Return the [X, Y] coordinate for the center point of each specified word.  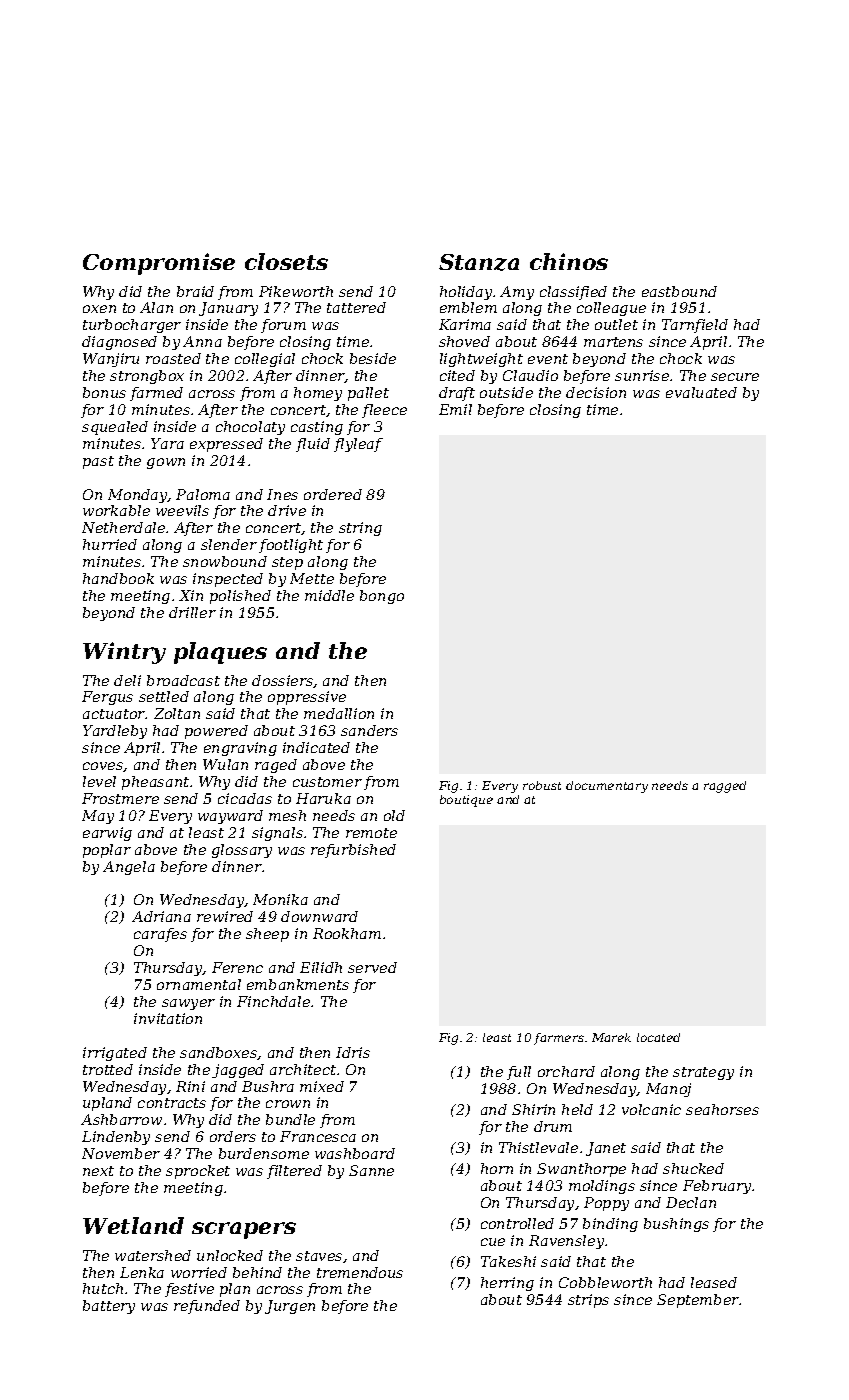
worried [199, 1272]
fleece [384, 411]
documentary [607, 787]
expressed [226, 445]
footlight [291, 546]
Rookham [347, 933]
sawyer [188, 1004]
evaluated [701, 392]
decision [596, 392]
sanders [369, 730]
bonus [104, 392]
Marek [611, 1037]
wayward [230, 817]
